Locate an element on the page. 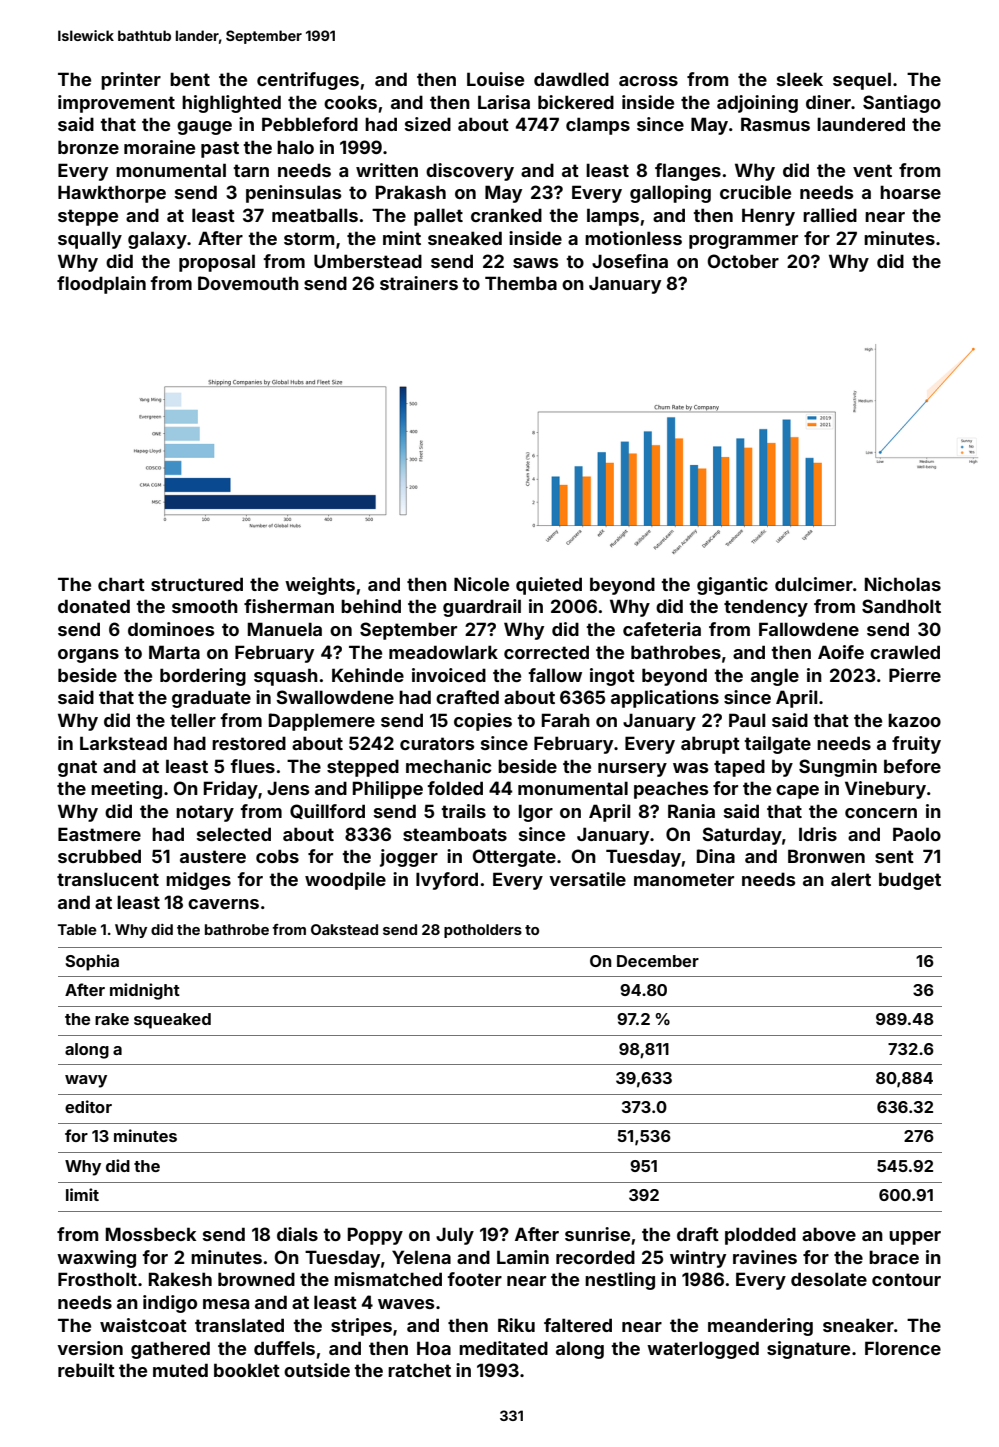 The image size is (999, 1447). Igor is located at coordinates (536, 813).
